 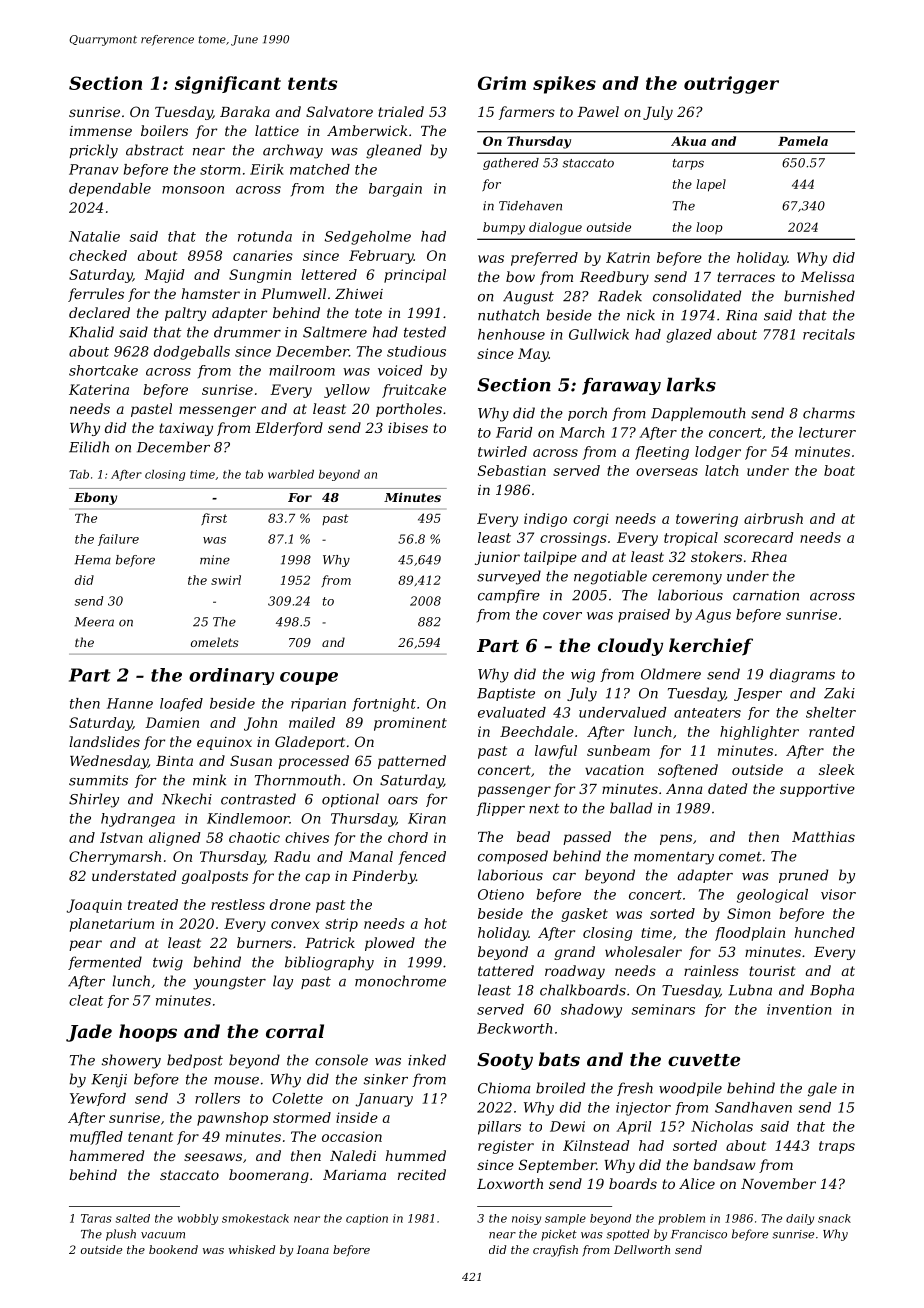 What do you see at coordinates (352, 1136) in the page?
I see `occasion` at bounding box center [352, 1136].
